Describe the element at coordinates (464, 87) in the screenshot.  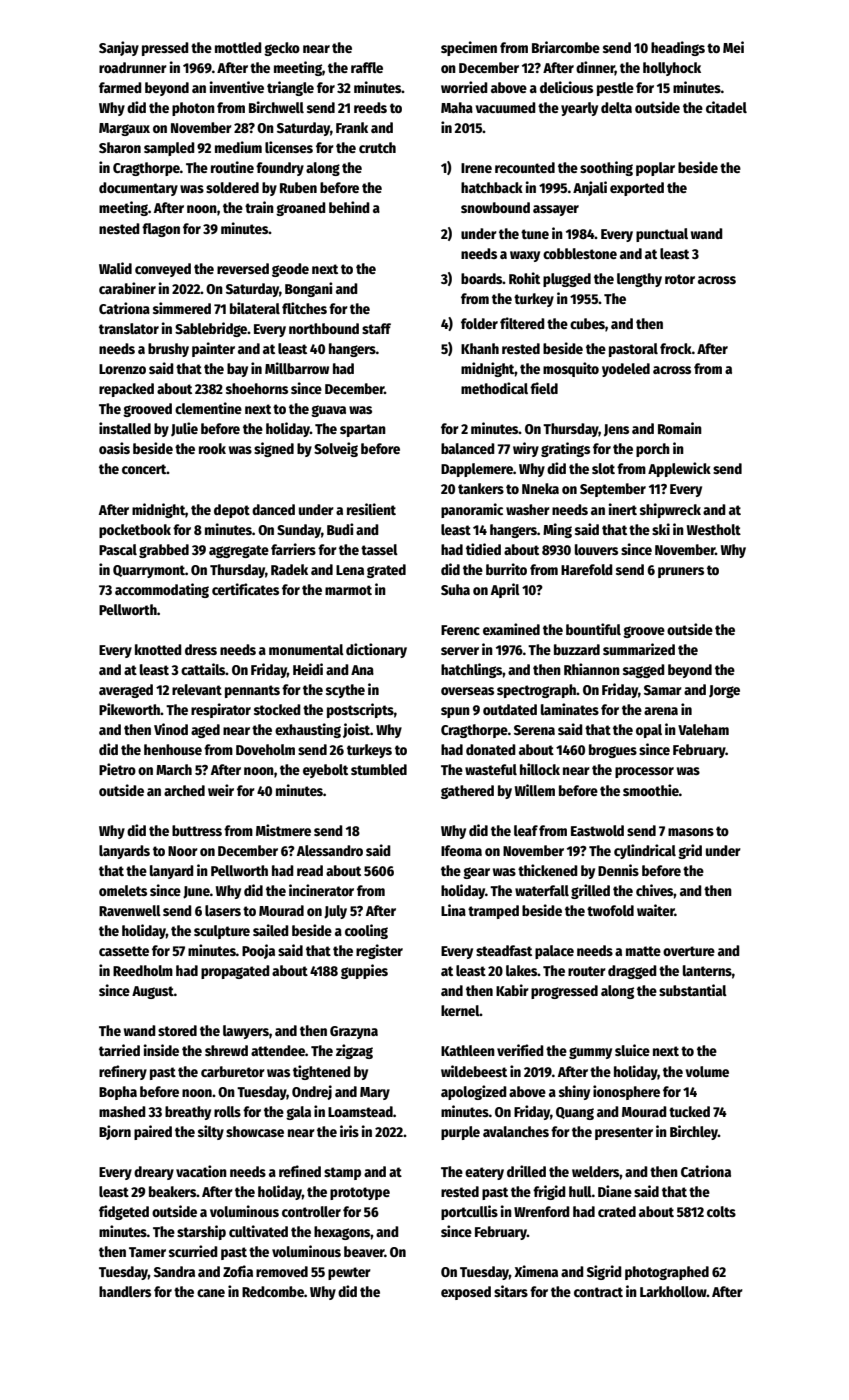
I see `worried` at that location.
